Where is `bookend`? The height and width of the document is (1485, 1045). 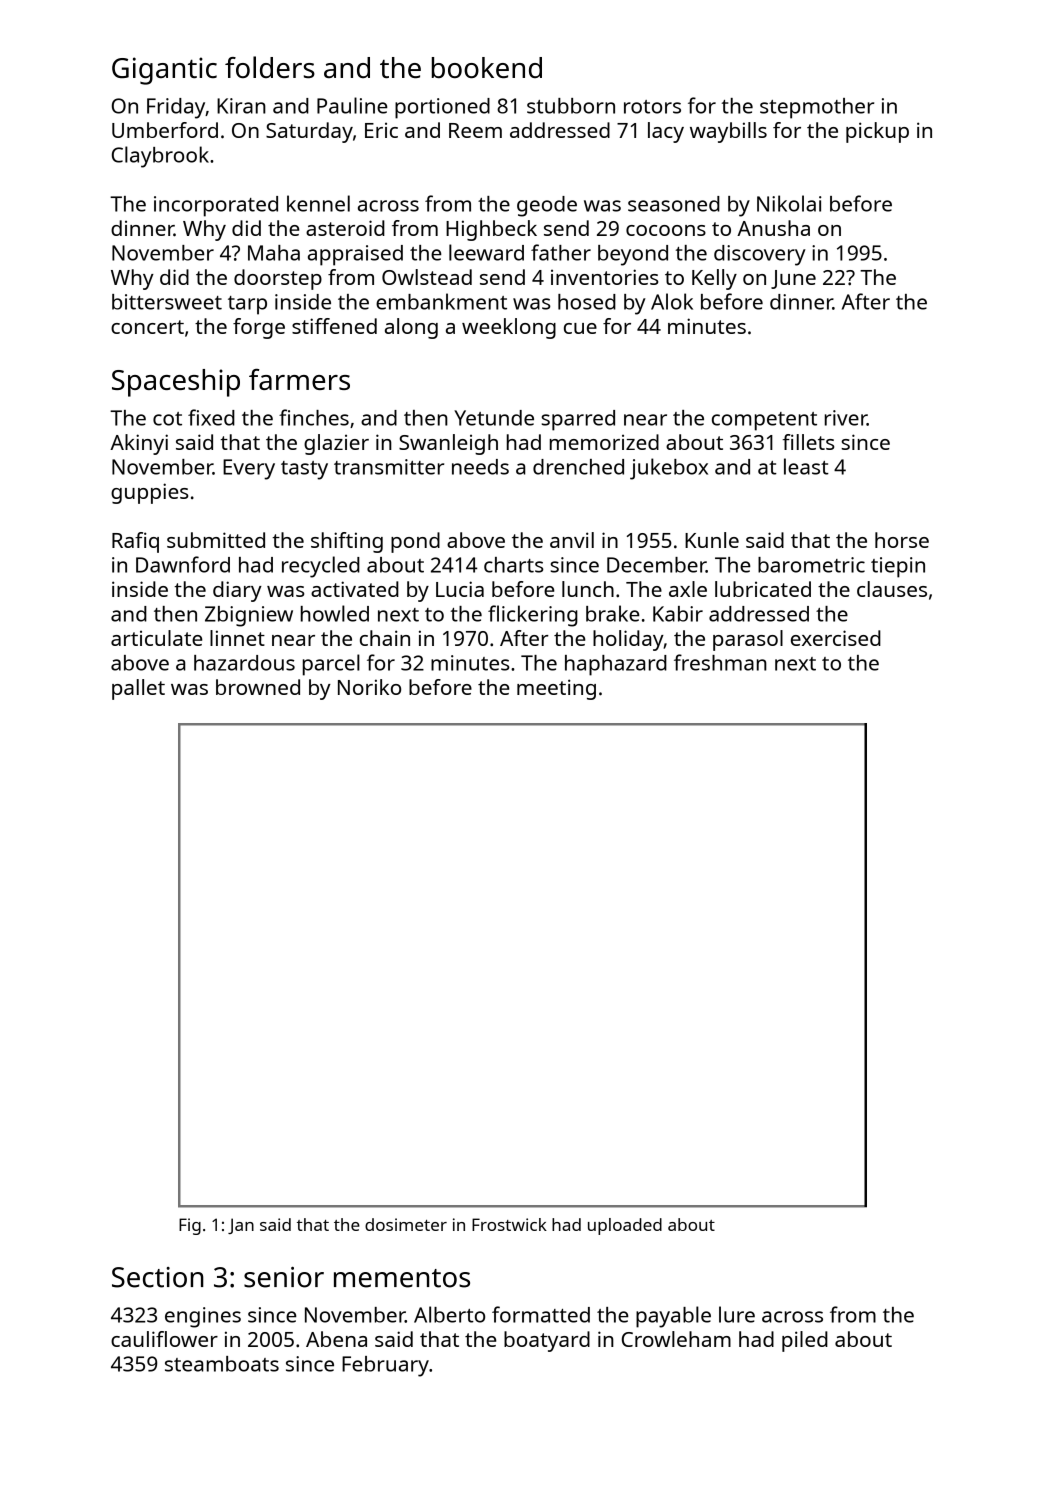 bookend is located at coordinates (487, 67).
